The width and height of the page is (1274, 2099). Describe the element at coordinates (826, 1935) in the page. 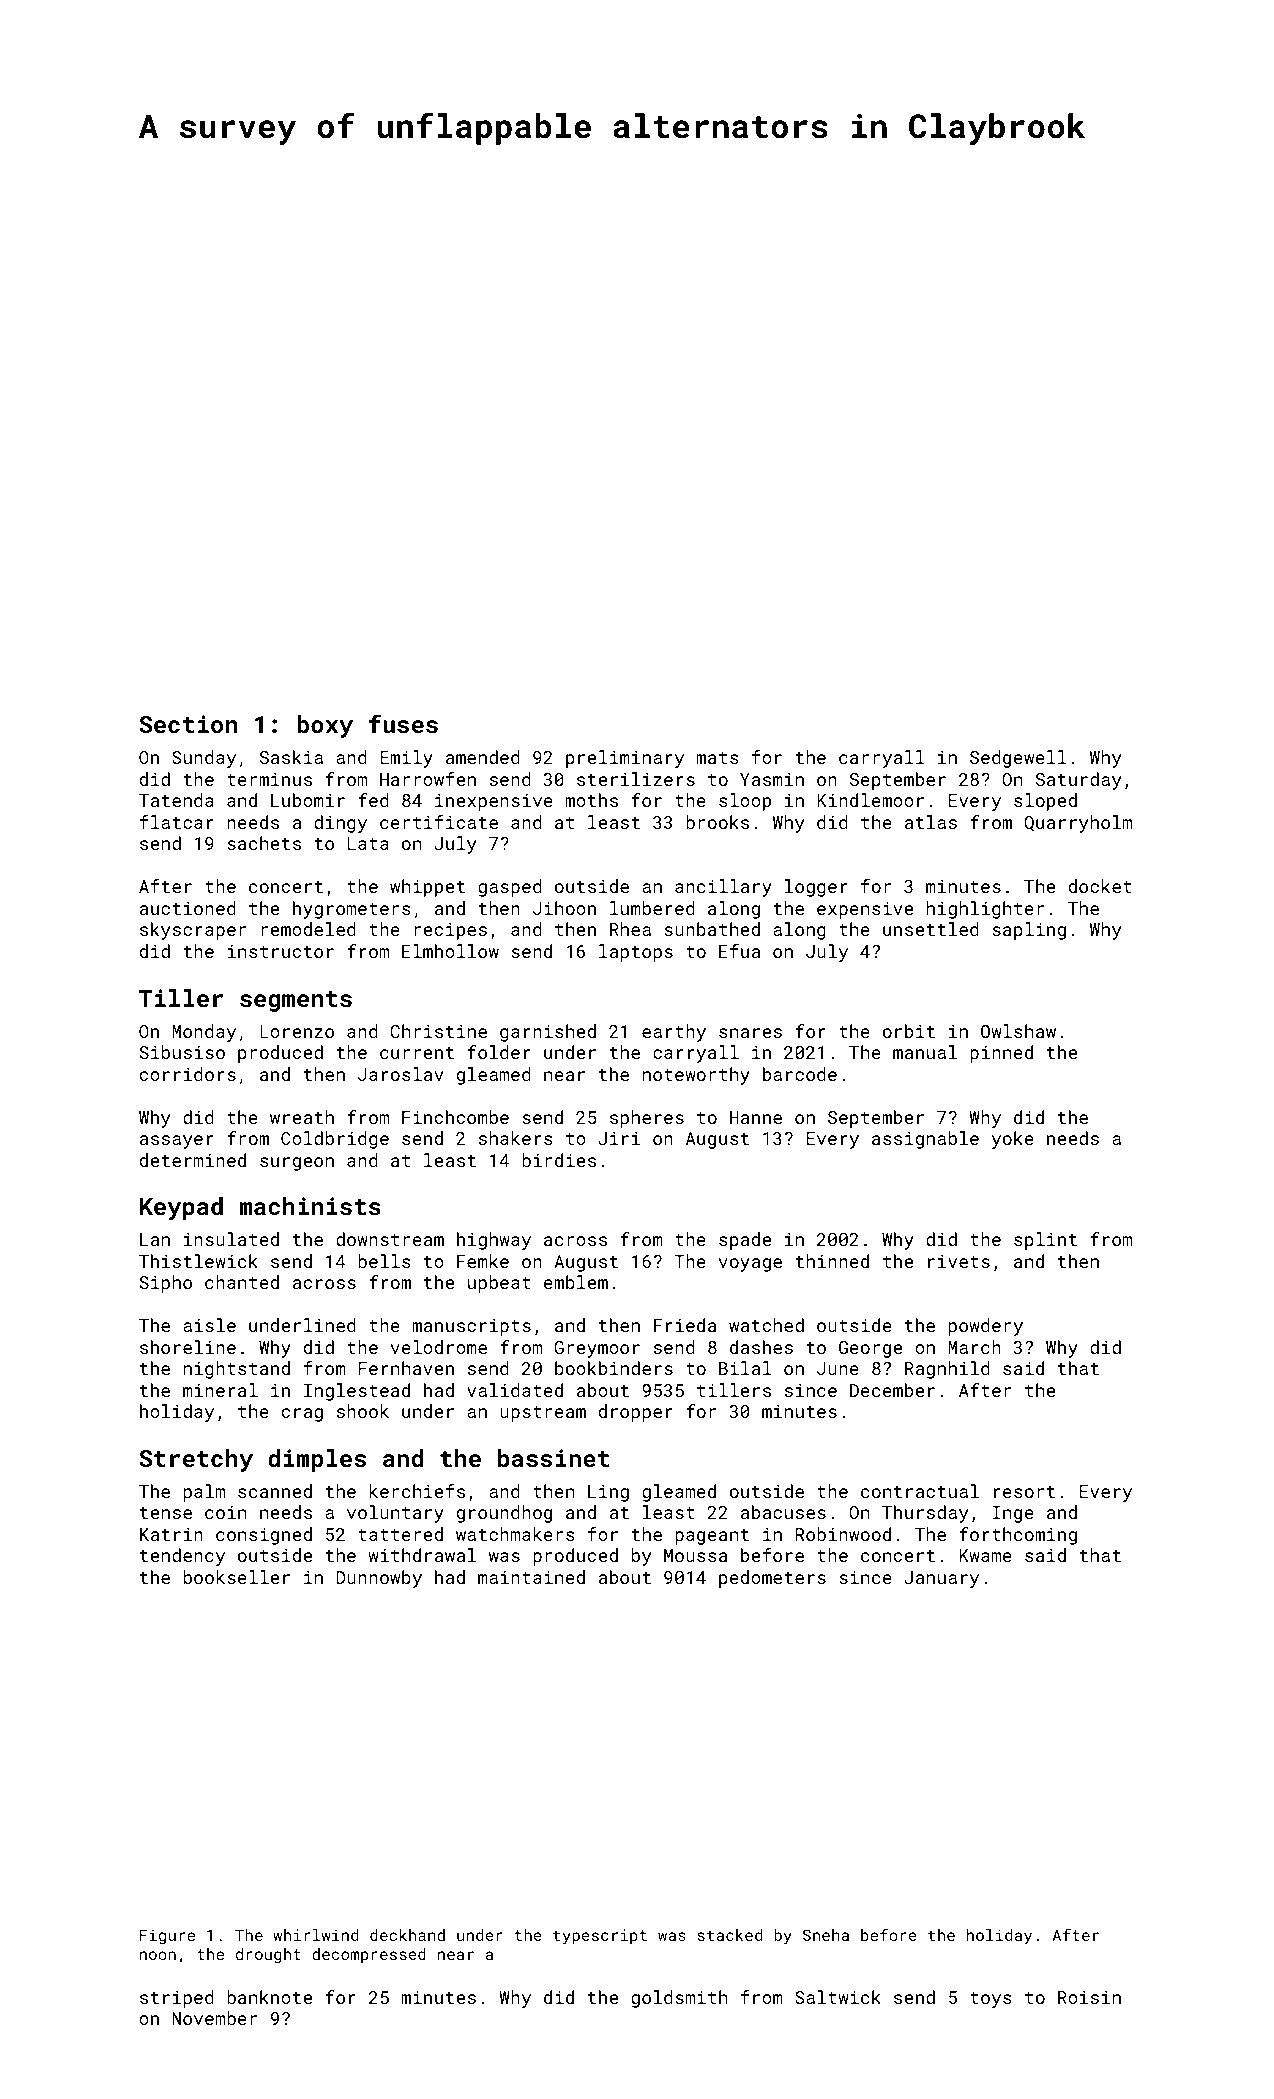

I see `Sneha` at that location.
